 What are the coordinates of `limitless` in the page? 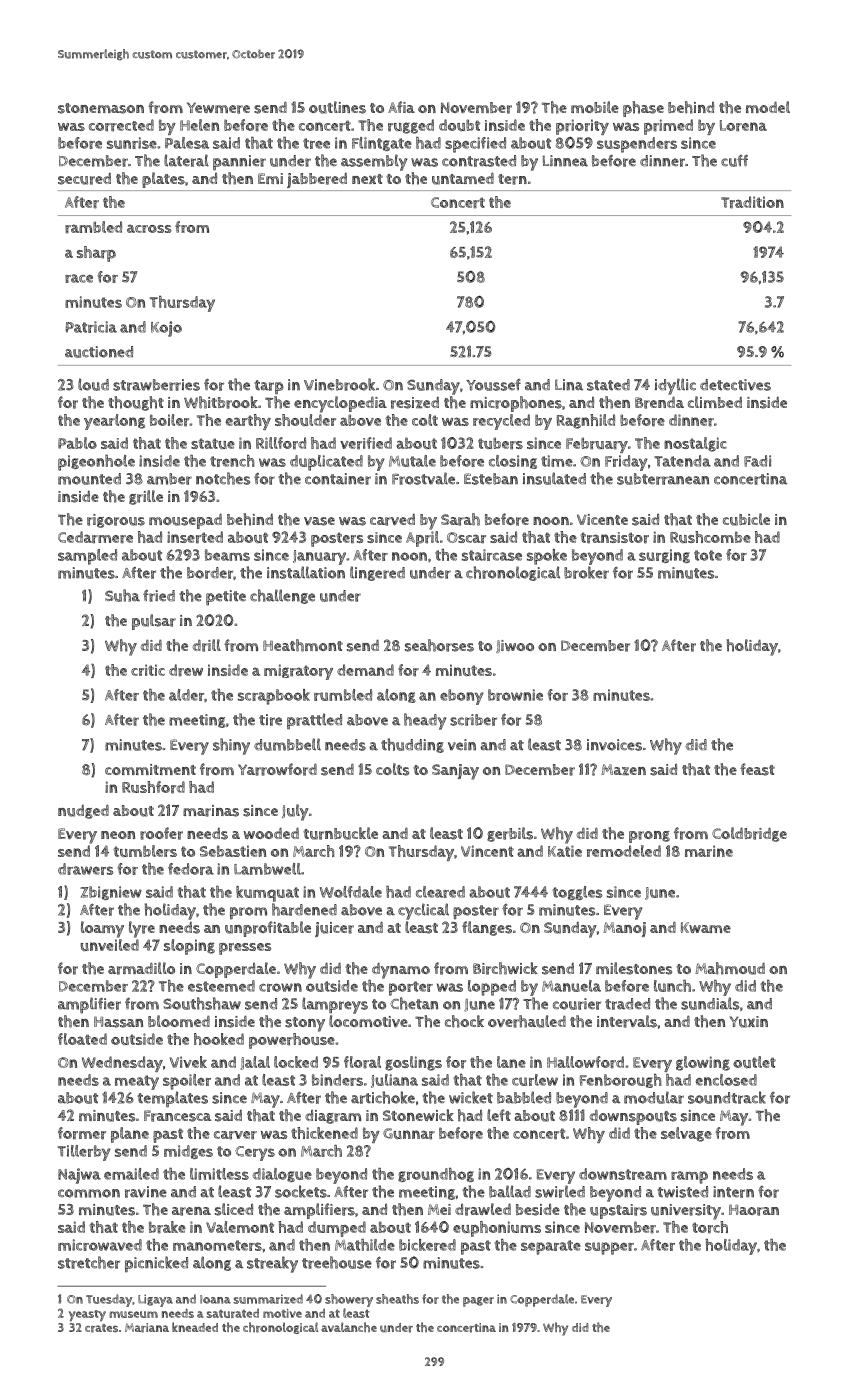 It's located at (219, 1174).
